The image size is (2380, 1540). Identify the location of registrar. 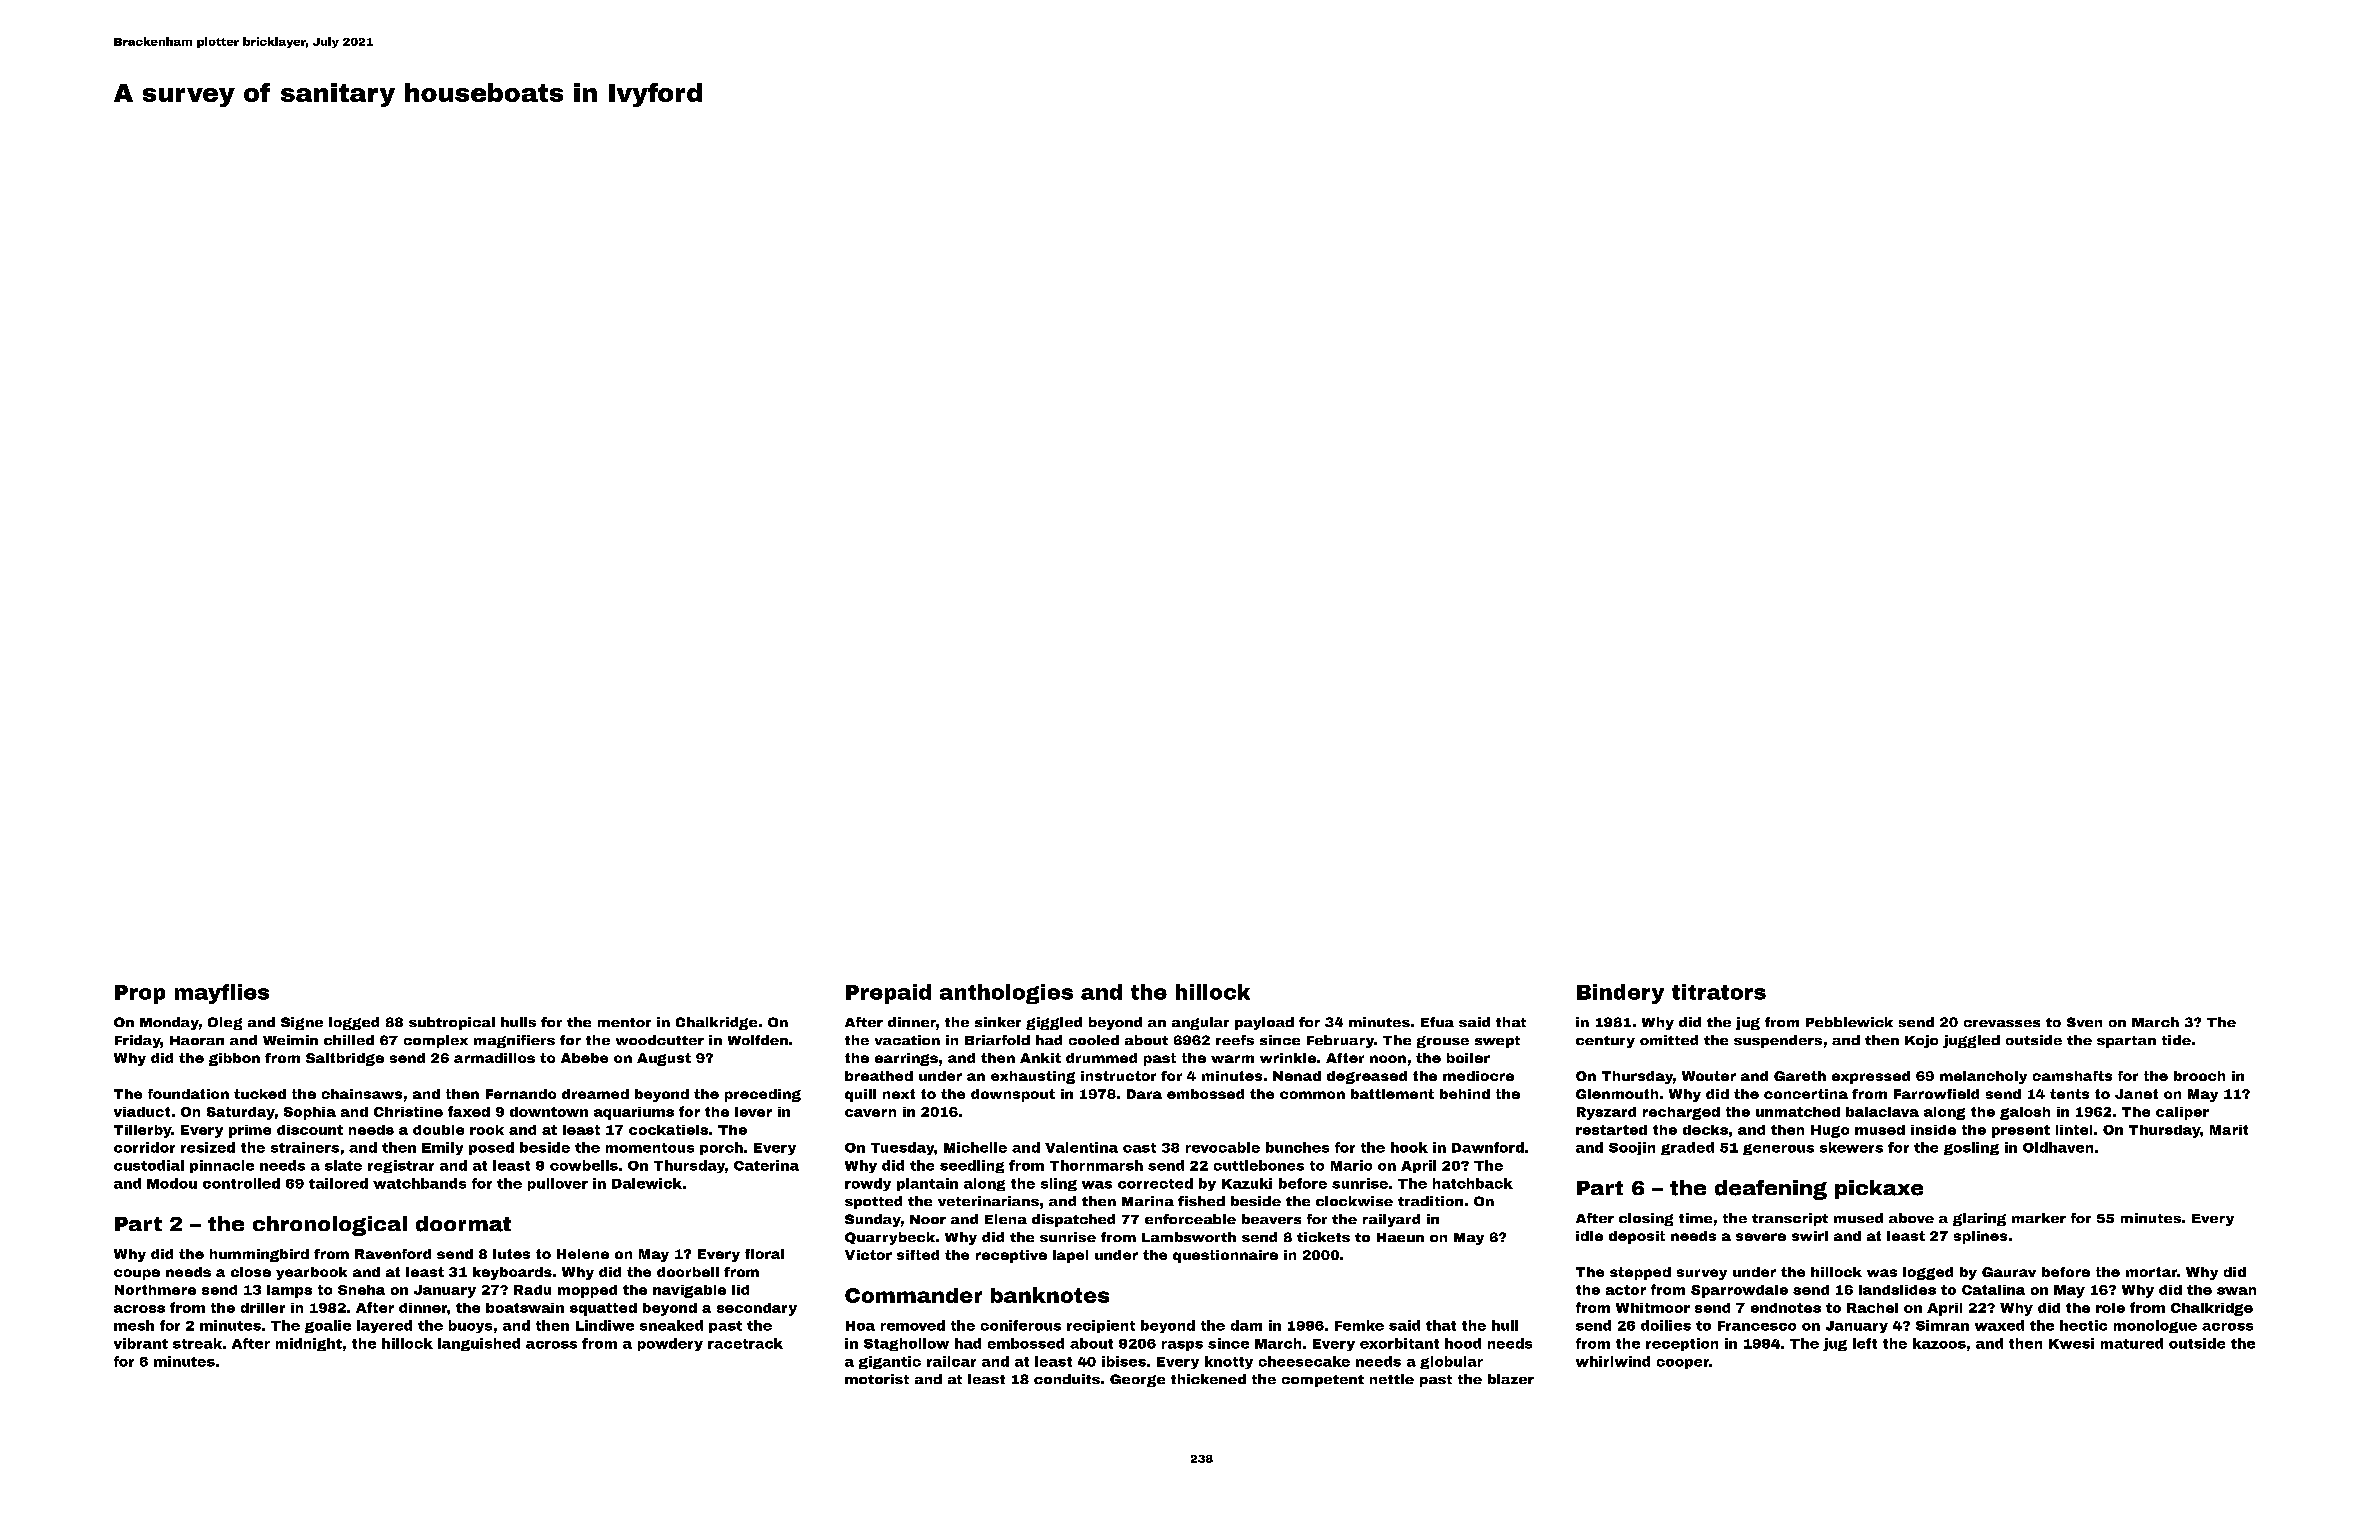
(401, 1166).
